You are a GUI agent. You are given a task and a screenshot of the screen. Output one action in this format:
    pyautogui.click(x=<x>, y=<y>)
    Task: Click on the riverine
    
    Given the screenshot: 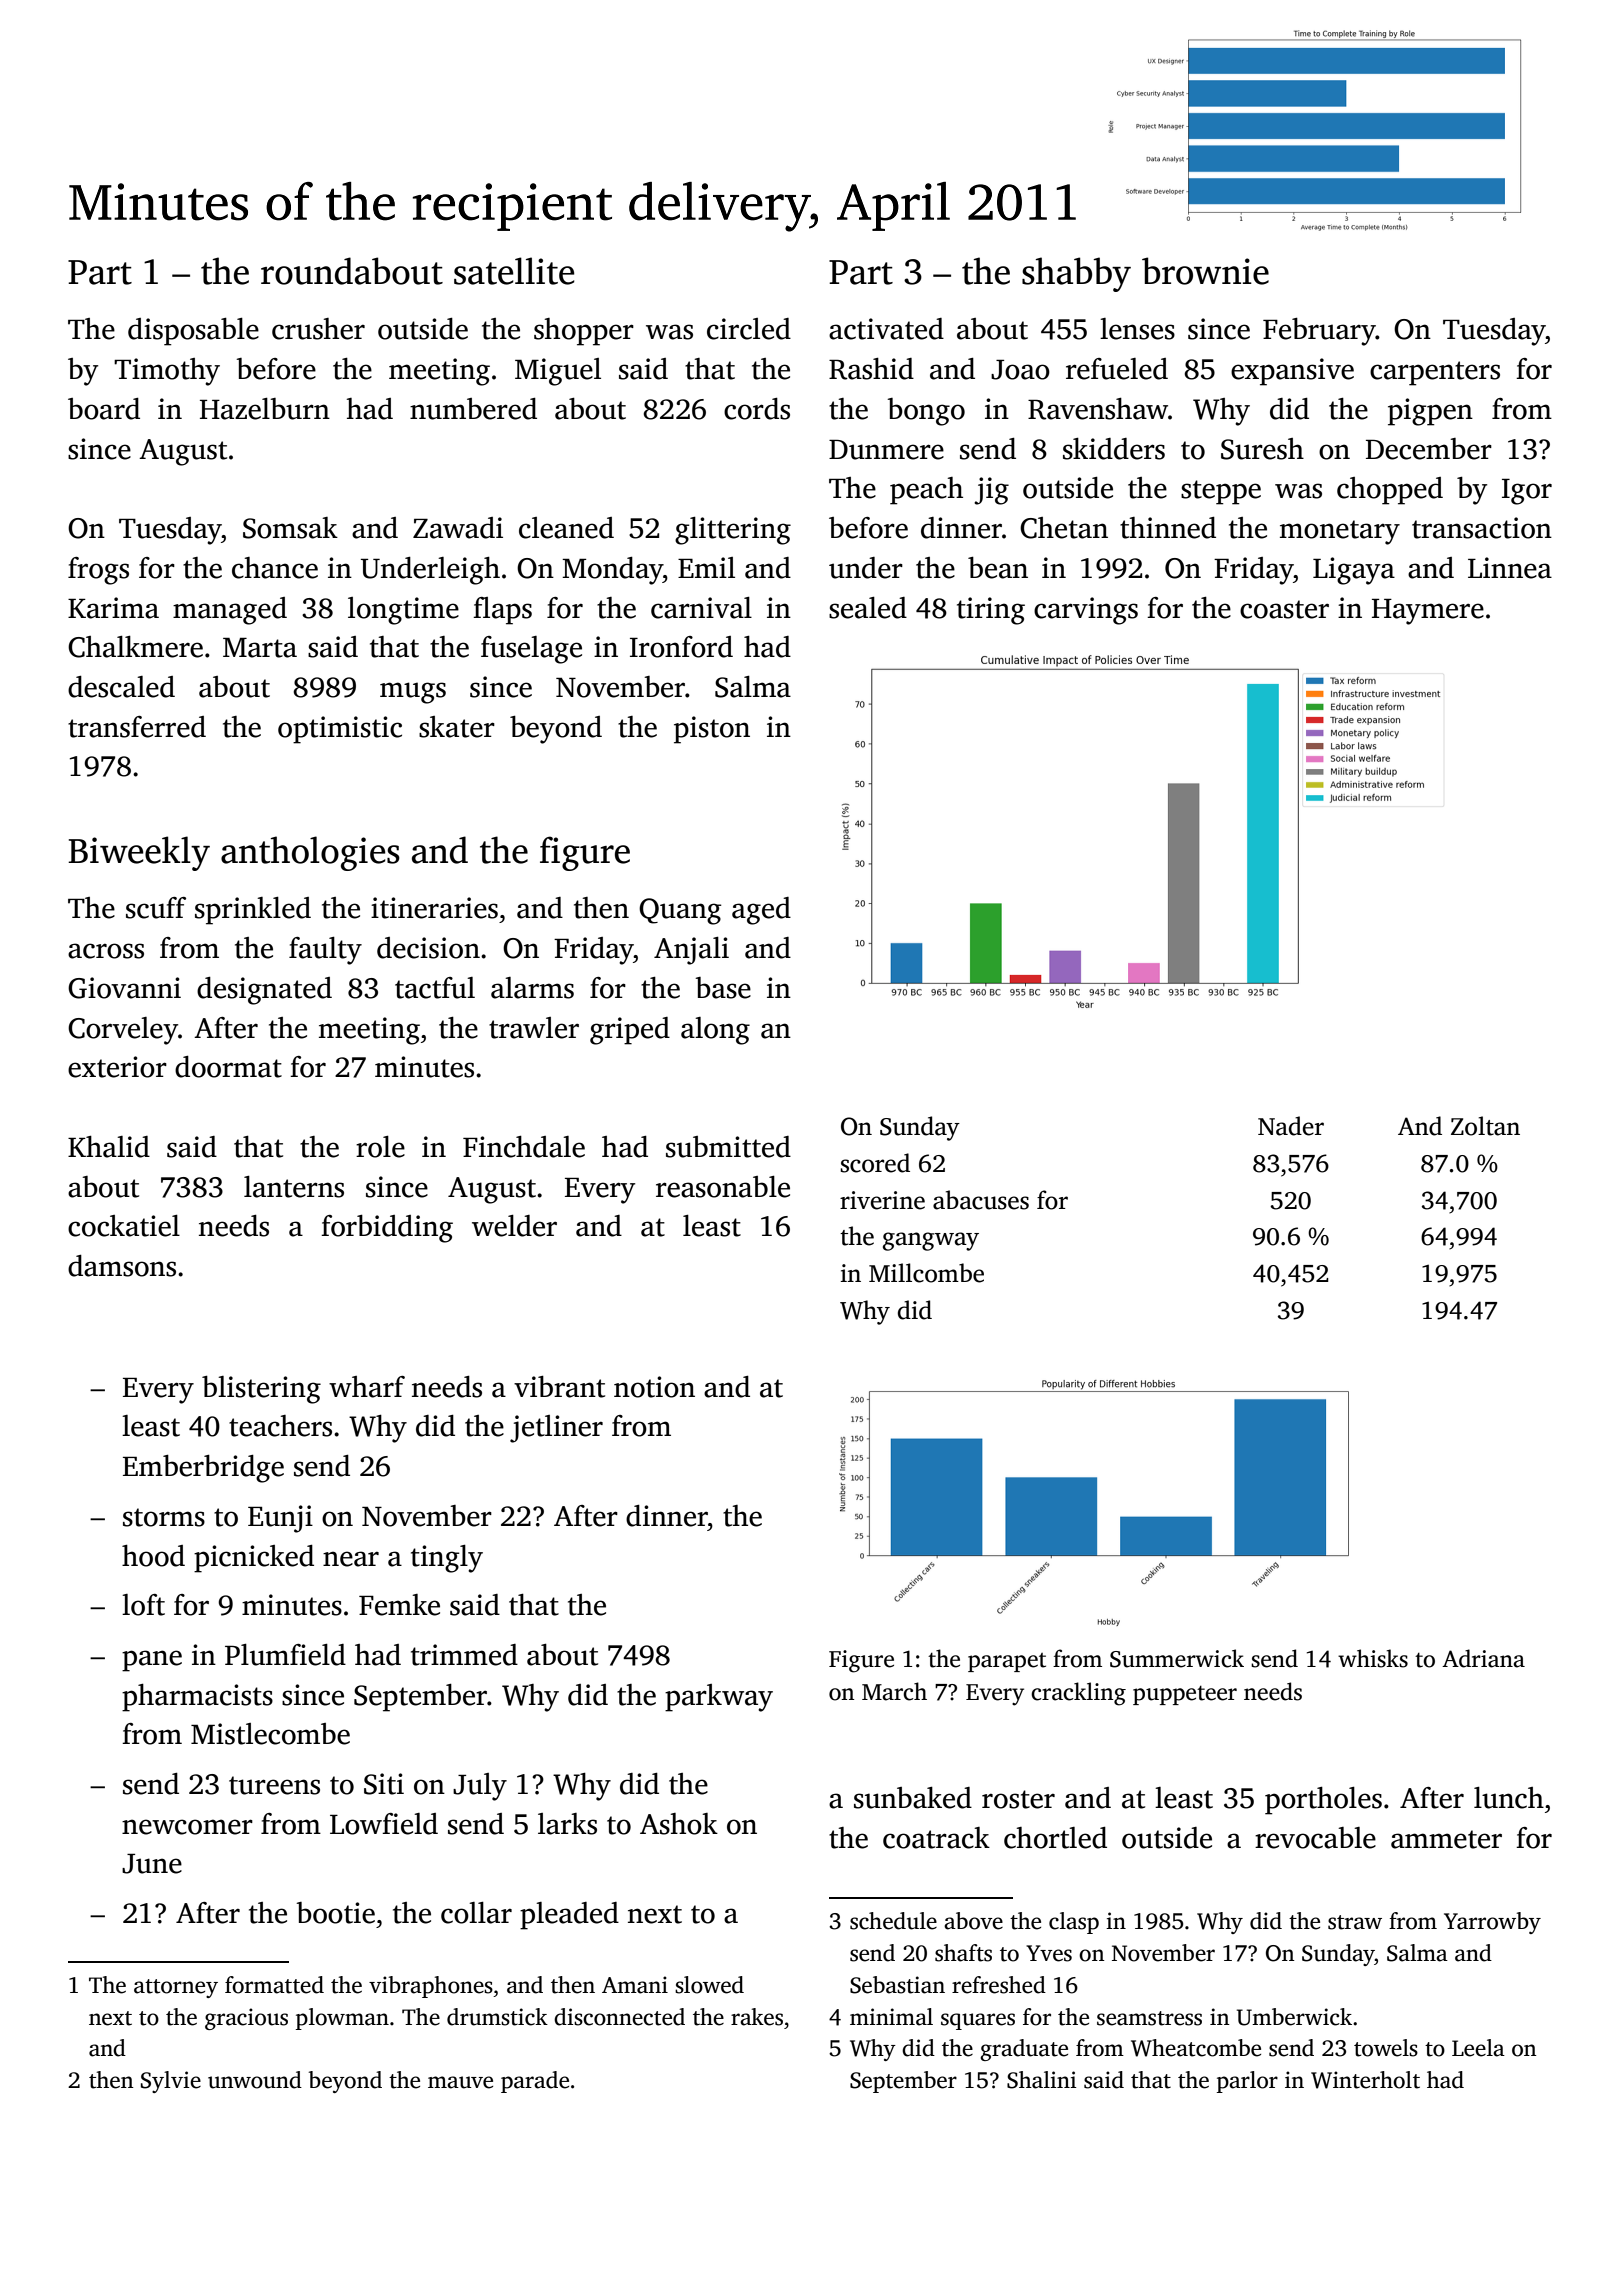 What is the action you would take?
    pyautogui.click(x=882, y=1200)
